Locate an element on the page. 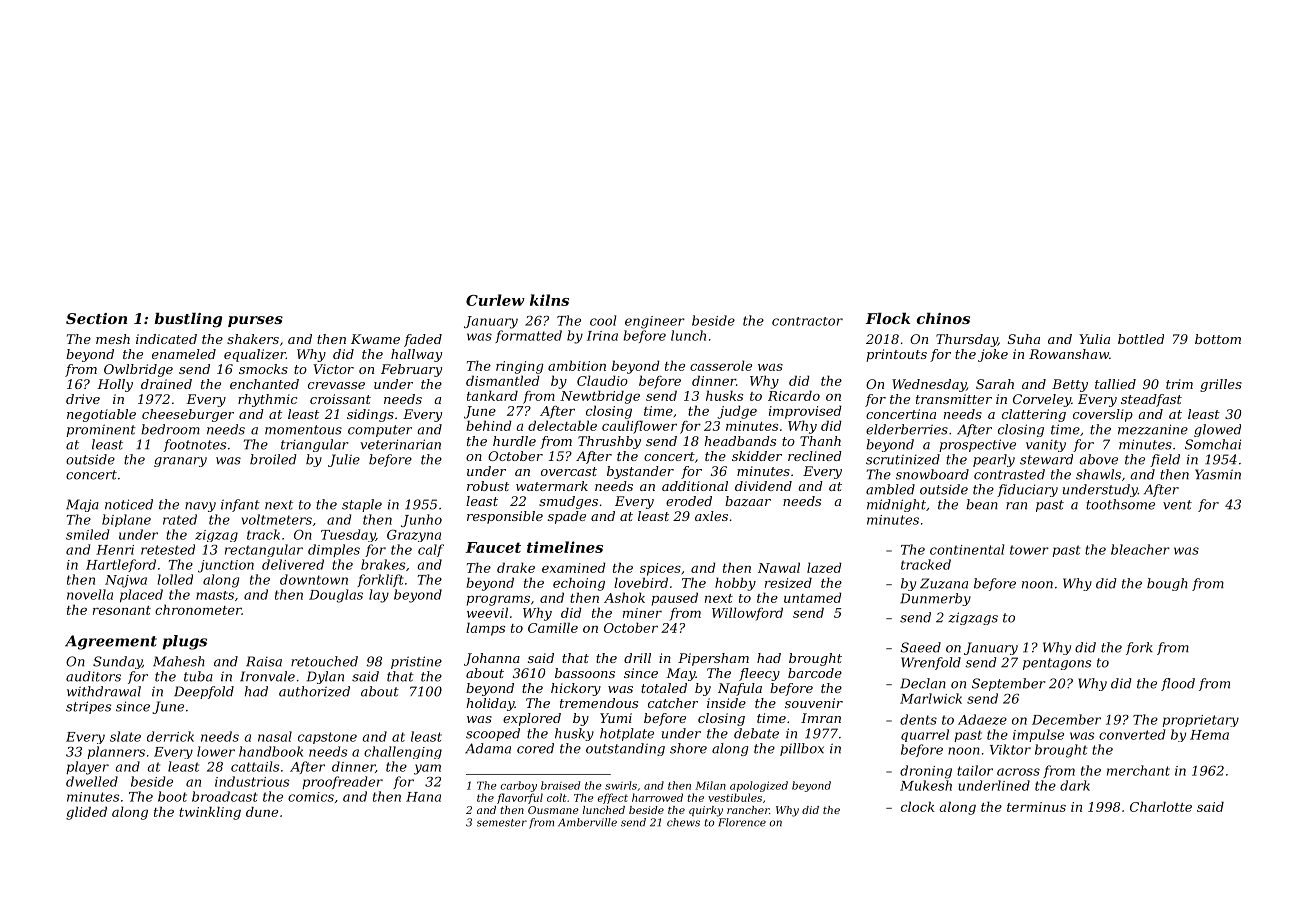 The height and width of the image is (924, 1308). barcode is located at coordinates (815, 673).
